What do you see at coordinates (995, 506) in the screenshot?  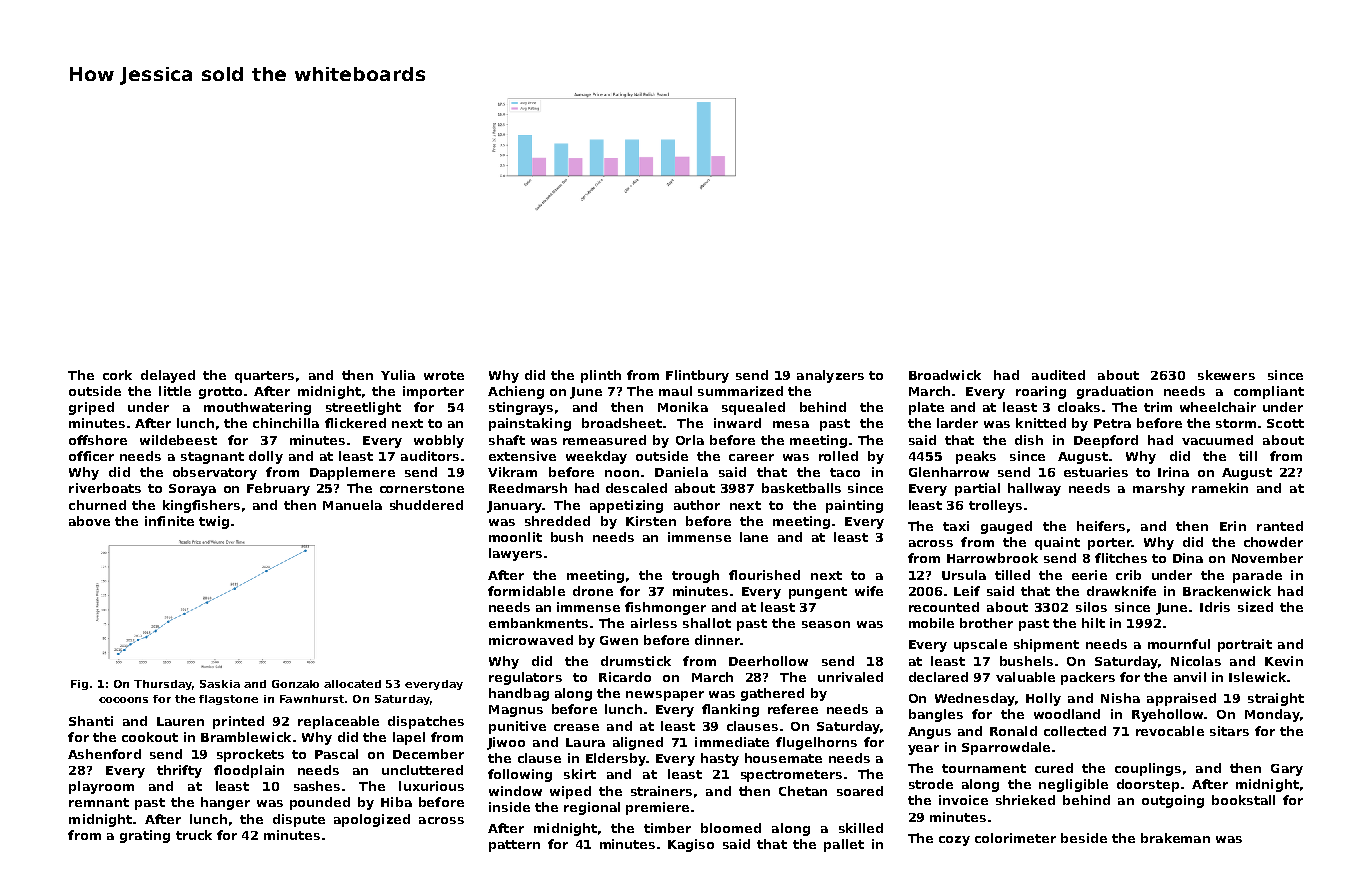 I see `trolleys` at bounding box center [995, 506].
